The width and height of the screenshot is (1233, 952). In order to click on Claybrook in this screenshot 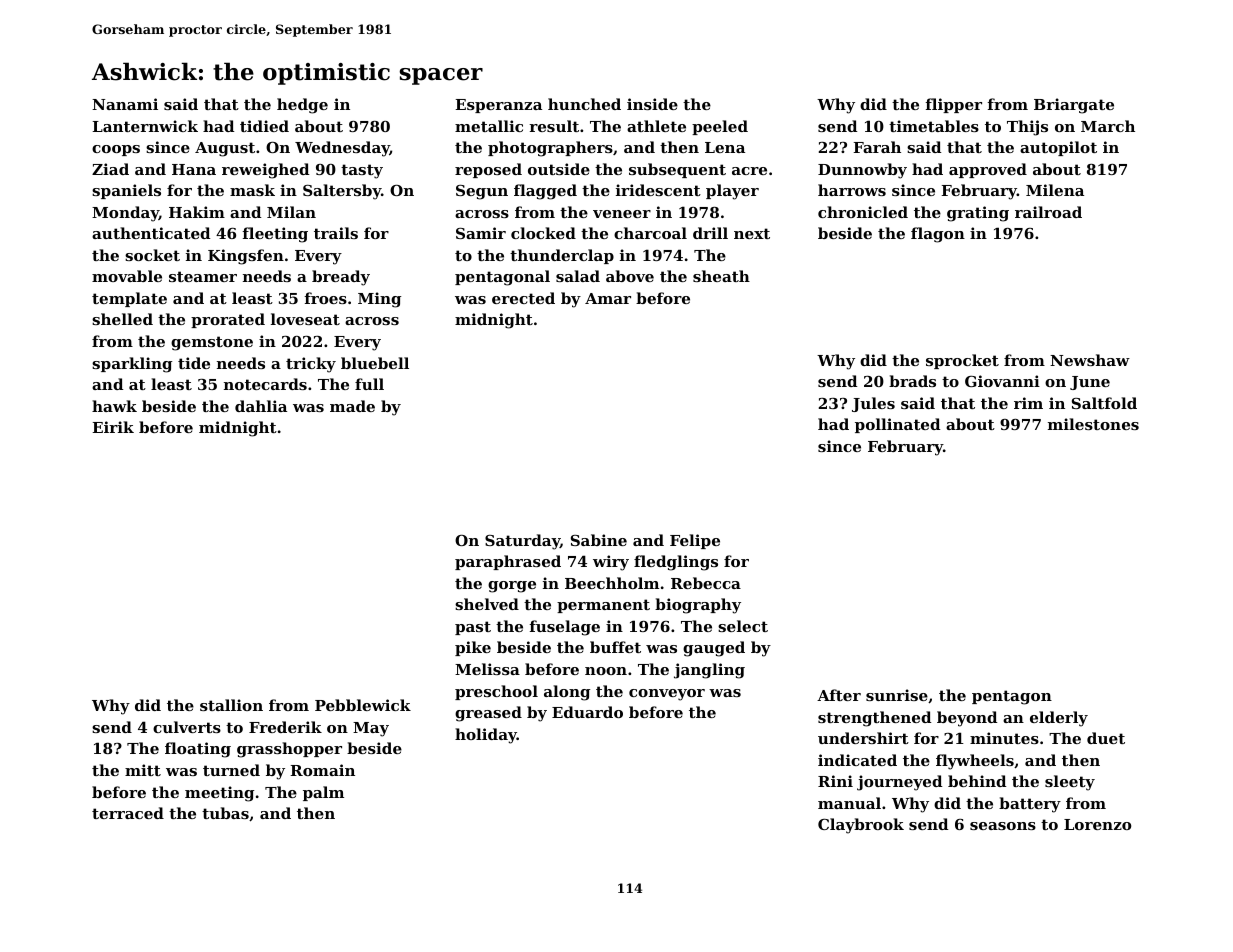, I will do `click(861, 826)`.
